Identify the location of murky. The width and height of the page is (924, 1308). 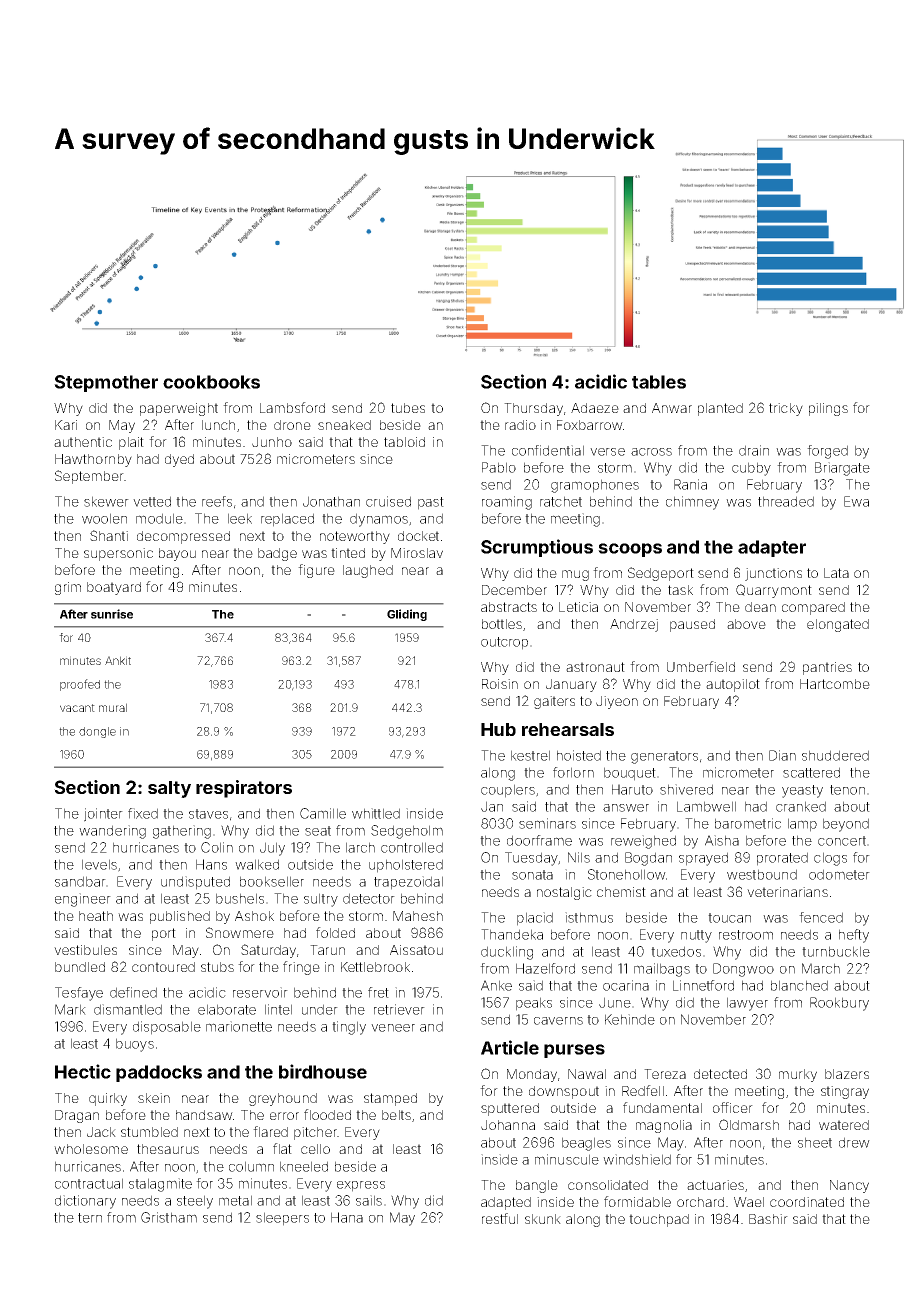
(798, 1075).
